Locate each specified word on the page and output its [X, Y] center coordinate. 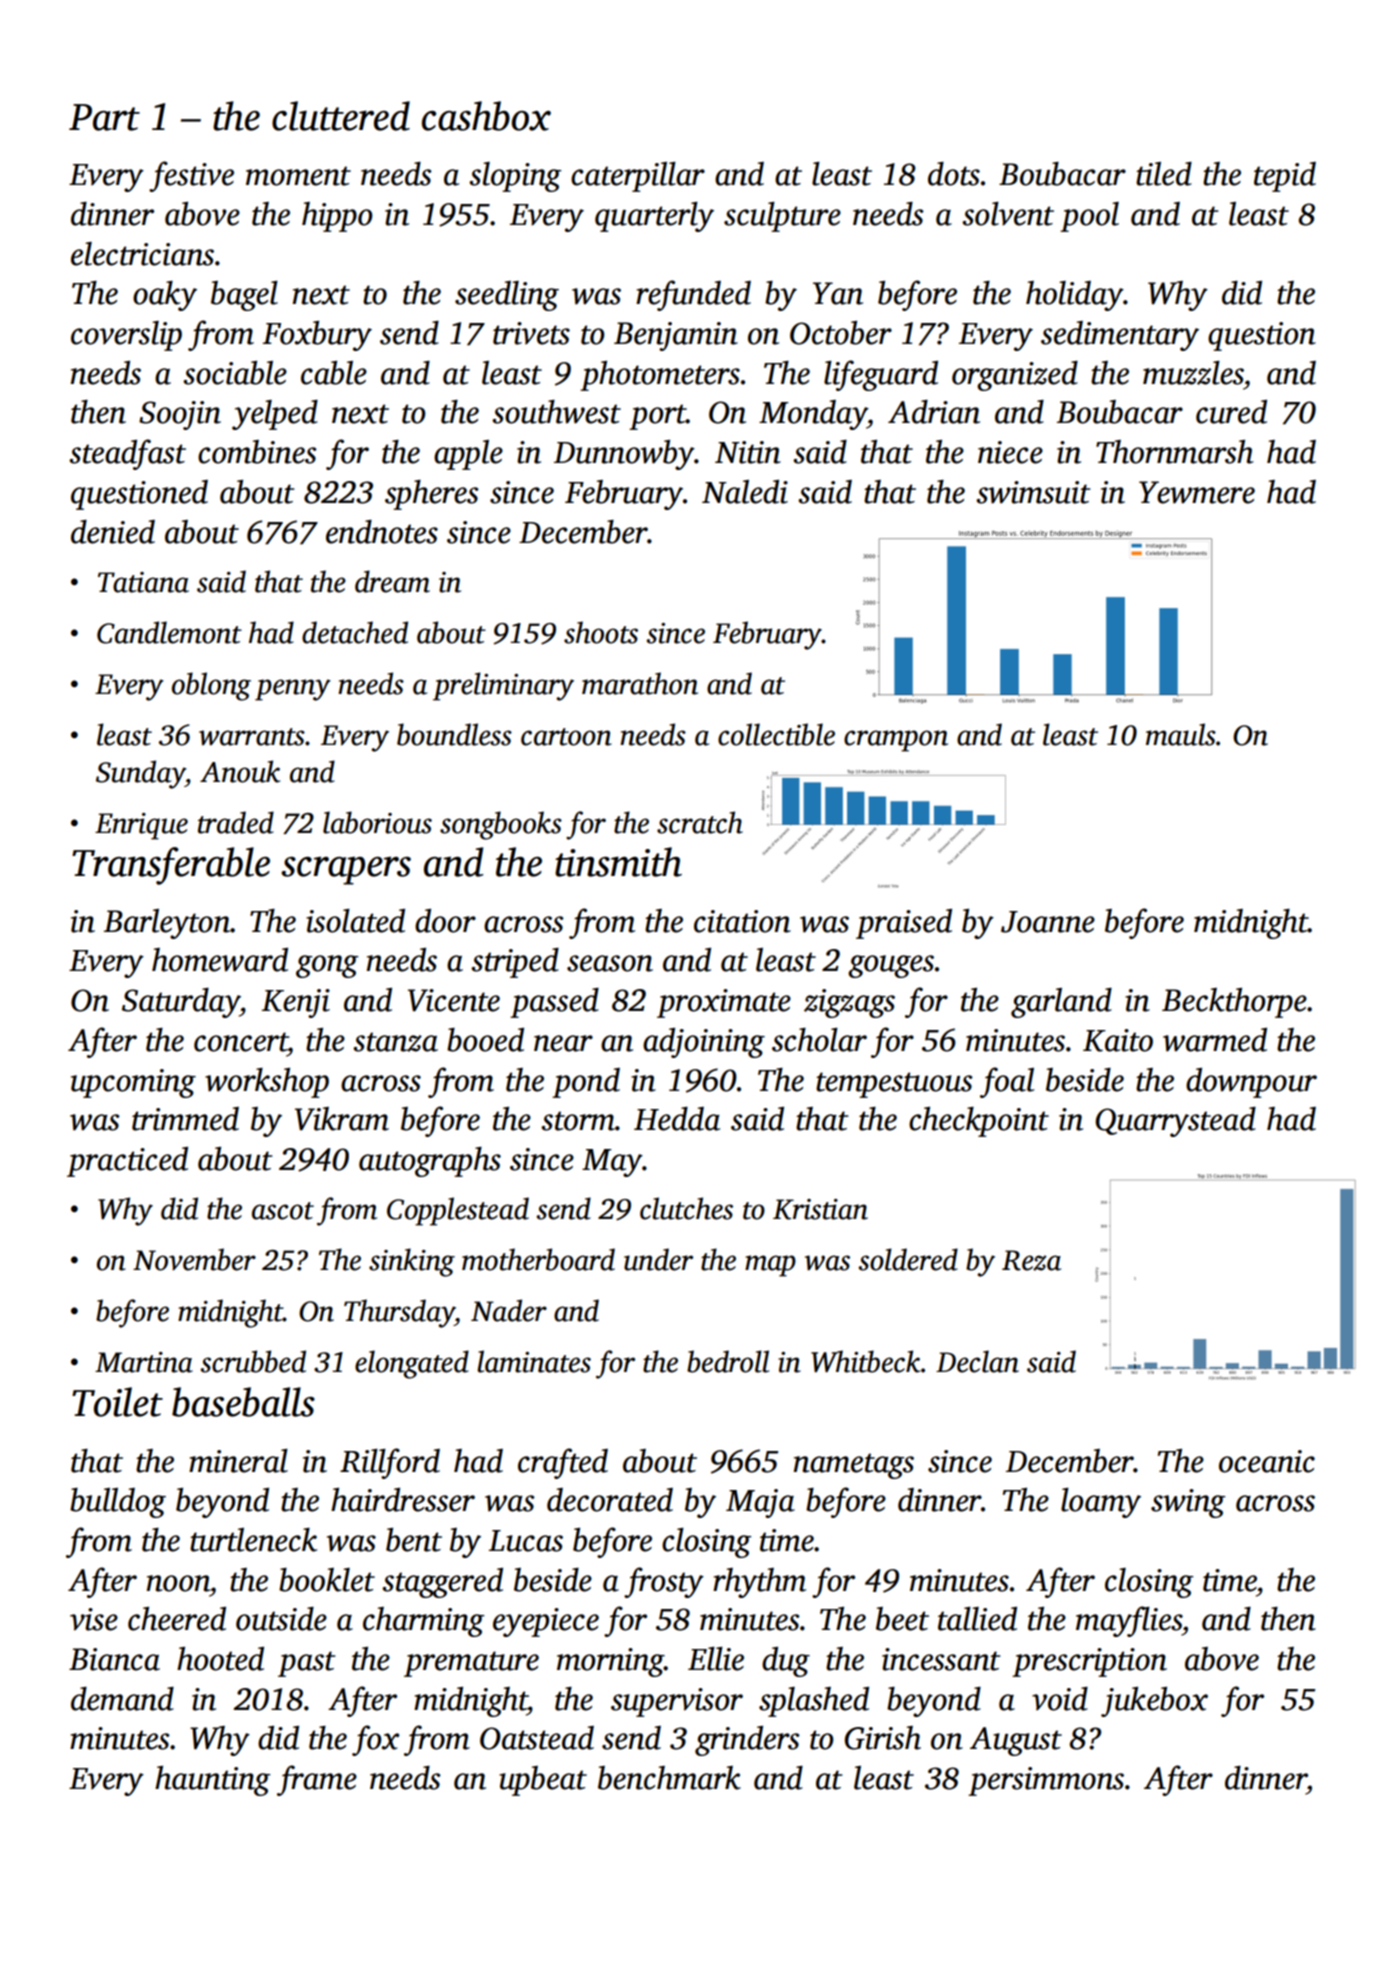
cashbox [486, 116]
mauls [1181, 734]
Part [104, 117]
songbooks [501, 825]
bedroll [728, 1361]
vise [94, 1619]
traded [236, 822]
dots [954, 174]
